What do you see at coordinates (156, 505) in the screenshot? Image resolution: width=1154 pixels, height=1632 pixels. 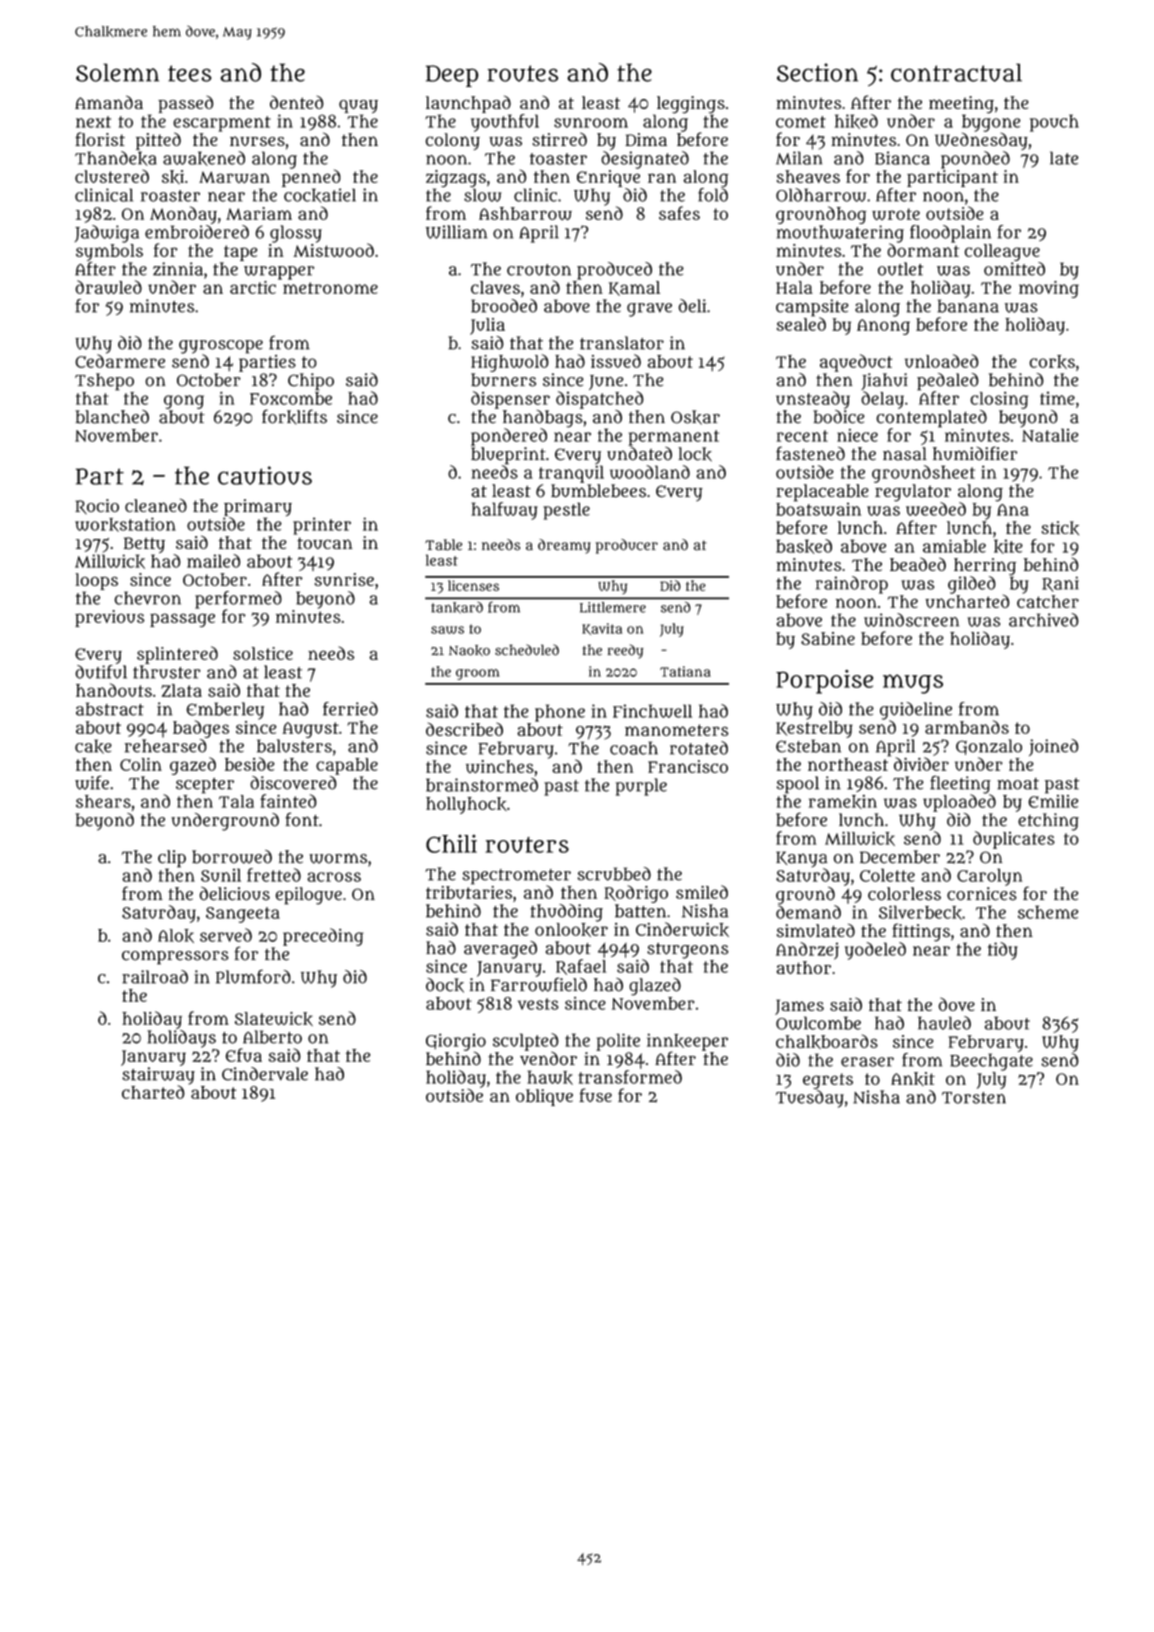 I see `cleaned` at bounding box center [156, 505].
